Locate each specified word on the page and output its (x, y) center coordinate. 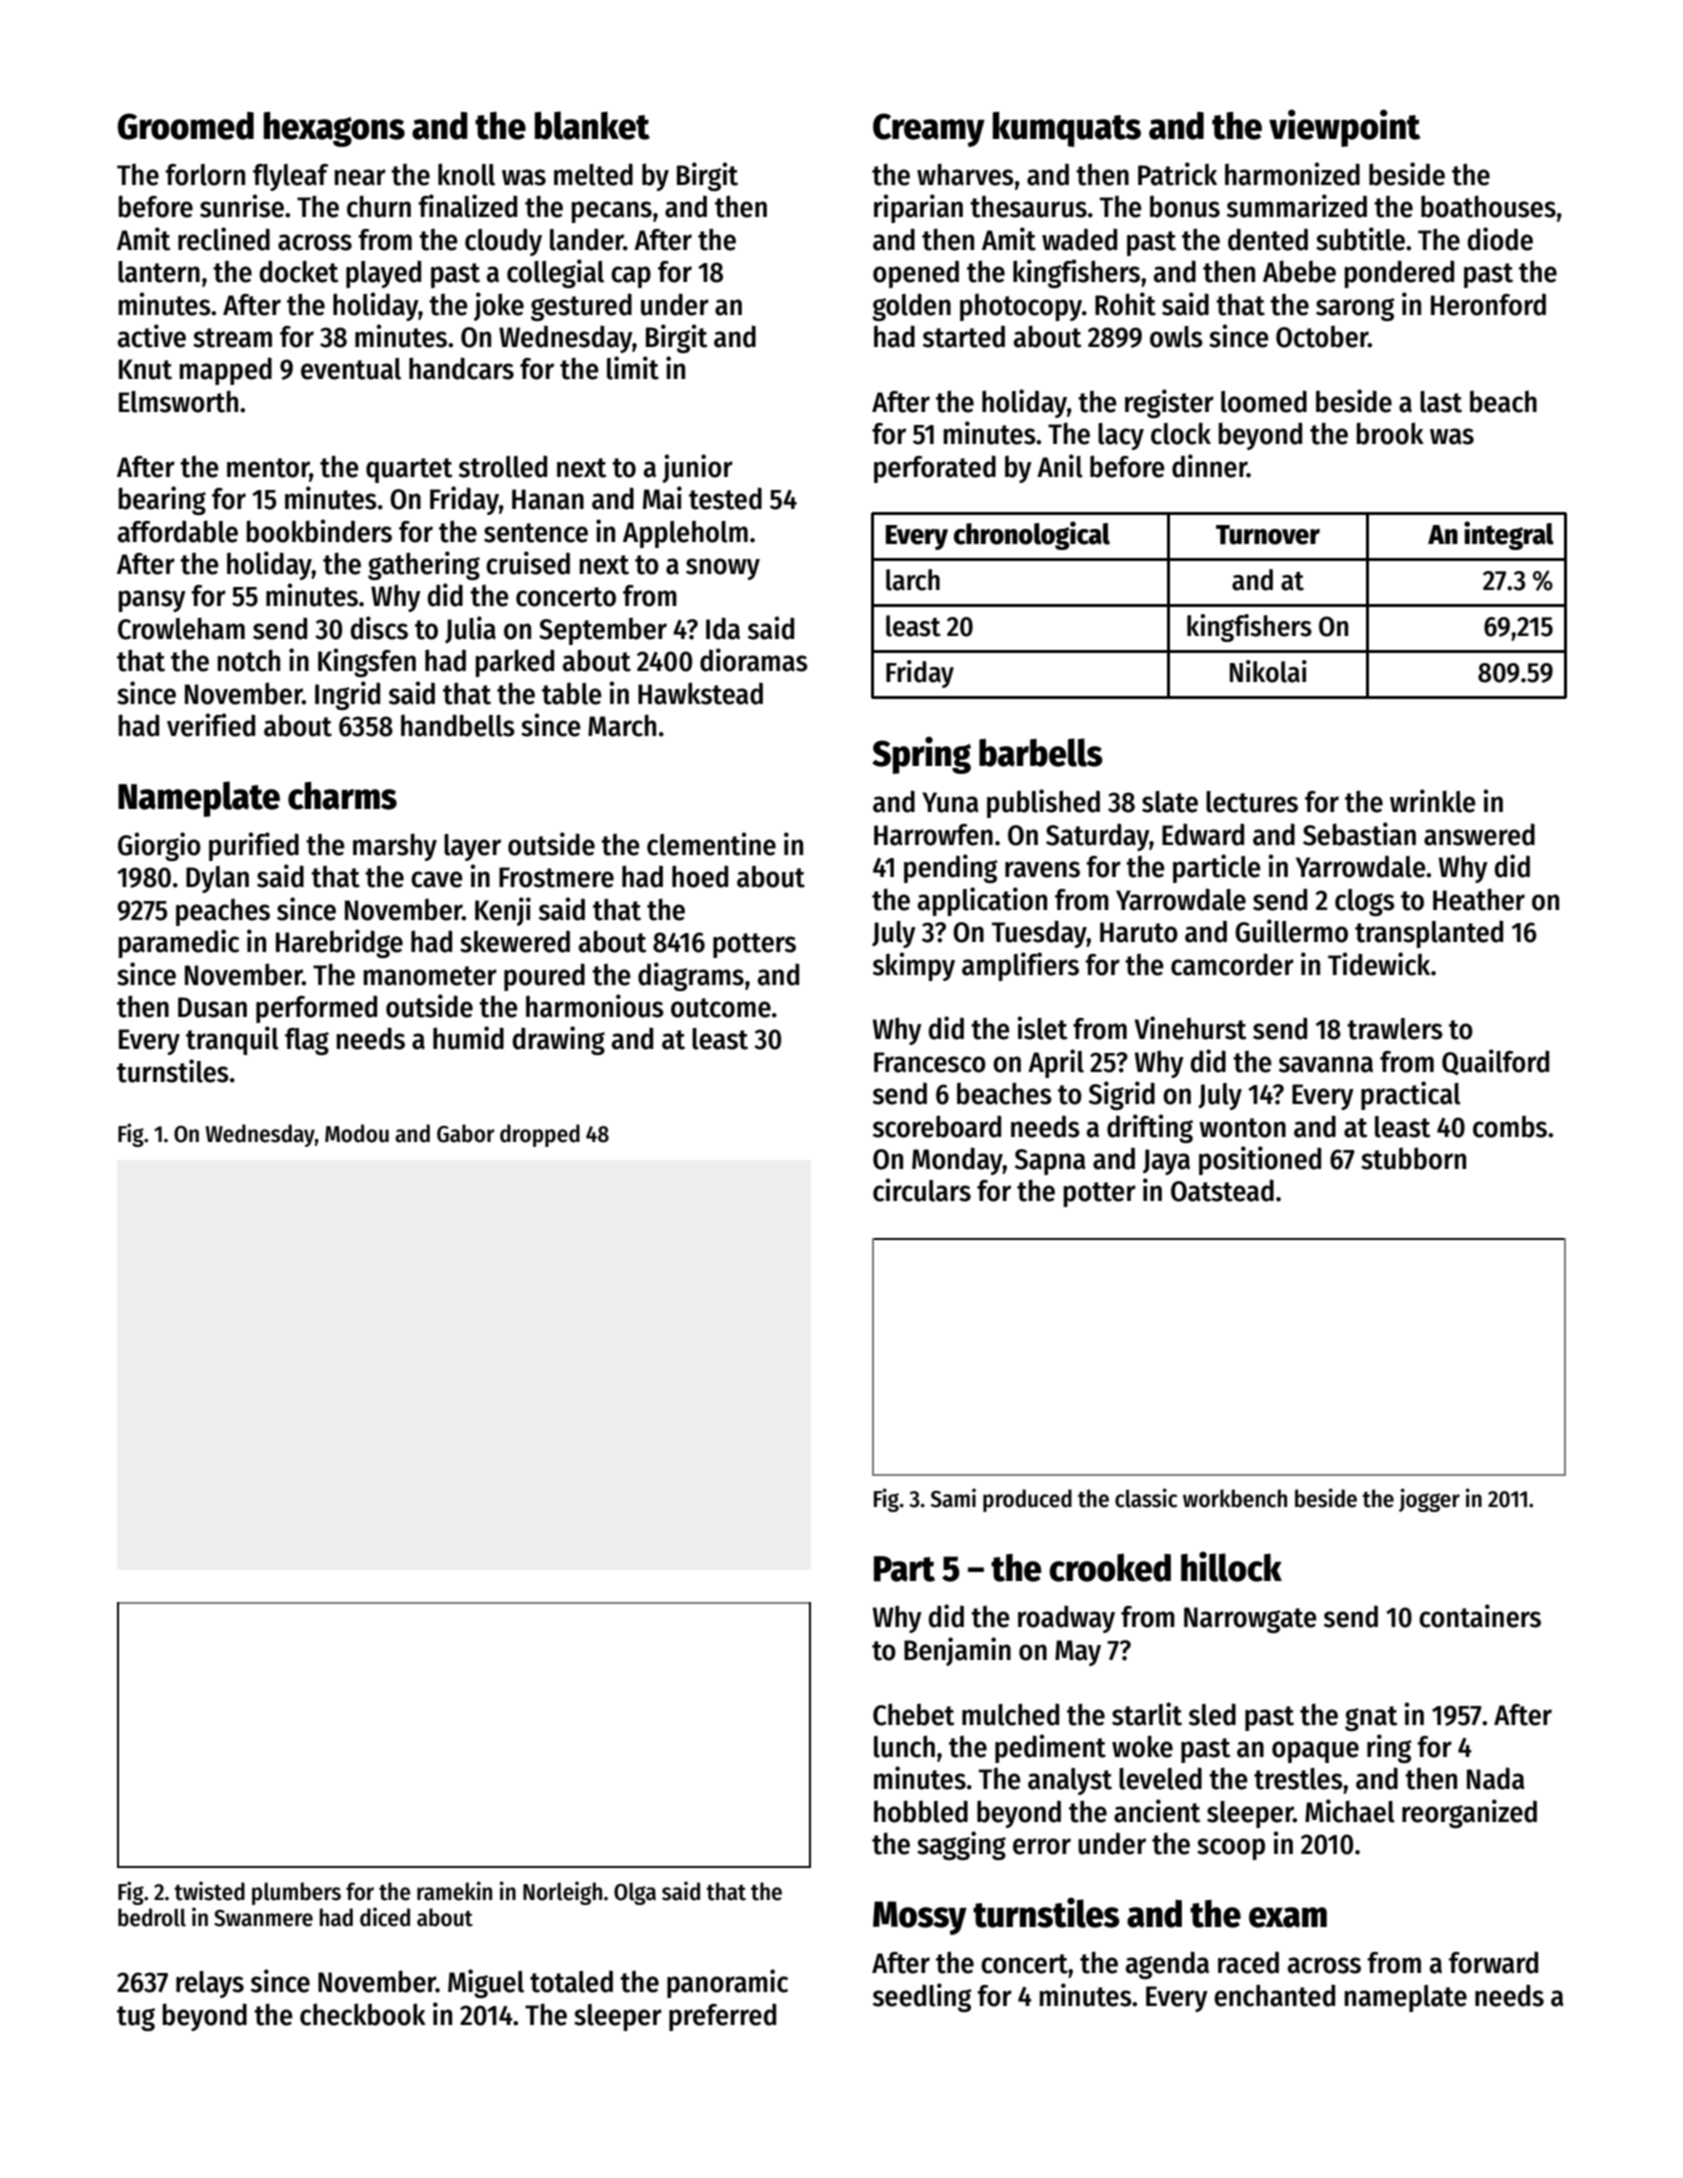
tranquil (232, 1040)
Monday (957, 1161)
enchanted (1274, 1995)
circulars (922, 1190)
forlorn (205, 175)
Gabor (465, 1133)
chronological (1032, 535)
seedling (922, 1997)
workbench (1235, 1498)
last (1441, 402)
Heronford (1488, 304)
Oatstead (1222, 1190)
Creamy (929, 130)
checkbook (363, 2014)
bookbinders (319, 531)
